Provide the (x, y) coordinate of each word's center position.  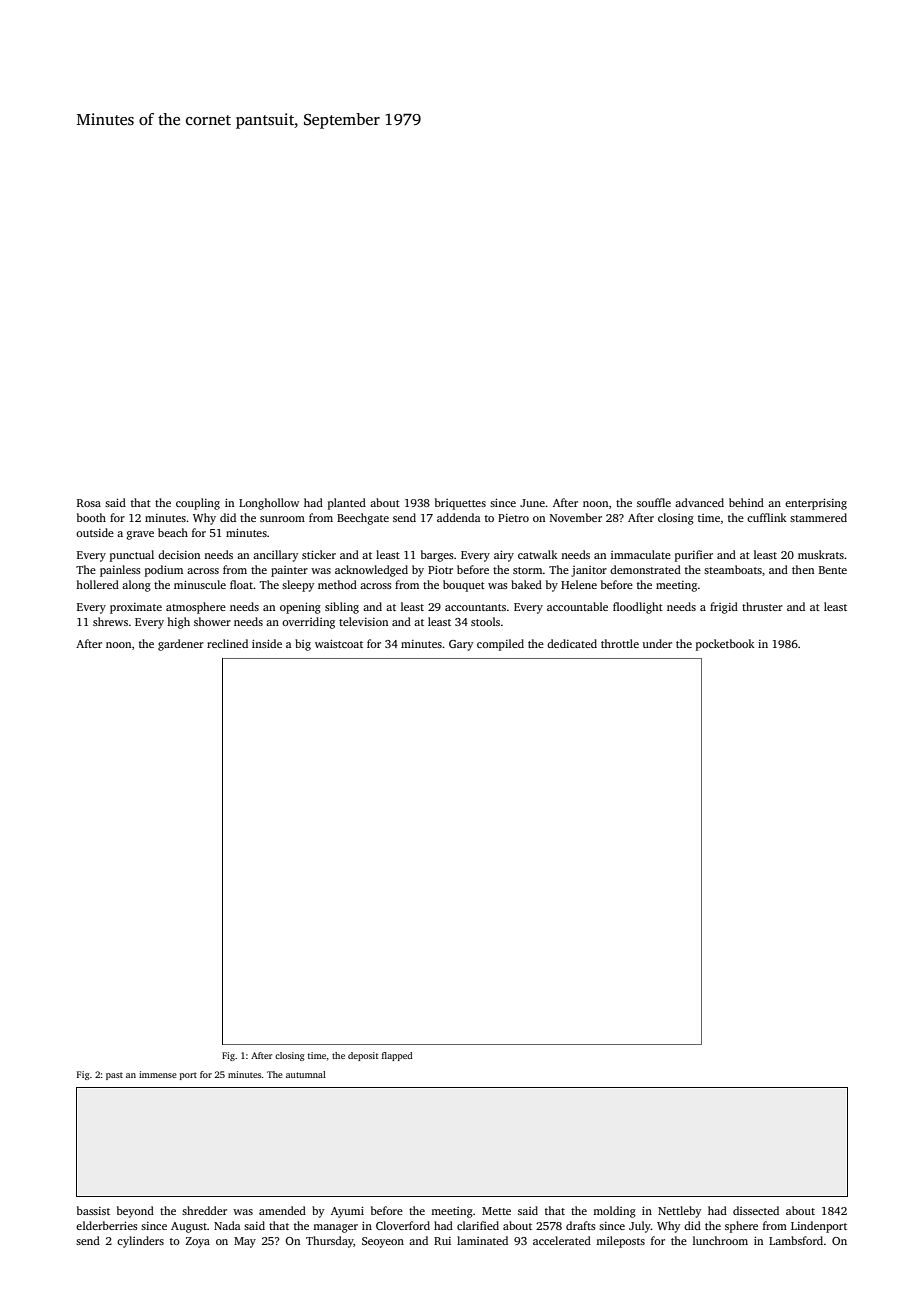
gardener (181, 645)
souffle (654, 502)
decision (179, 554)
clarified (478, 1225)
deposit (363, 1056)
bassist (93, 1210)
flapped (397, 1056)
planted (347, 504)
